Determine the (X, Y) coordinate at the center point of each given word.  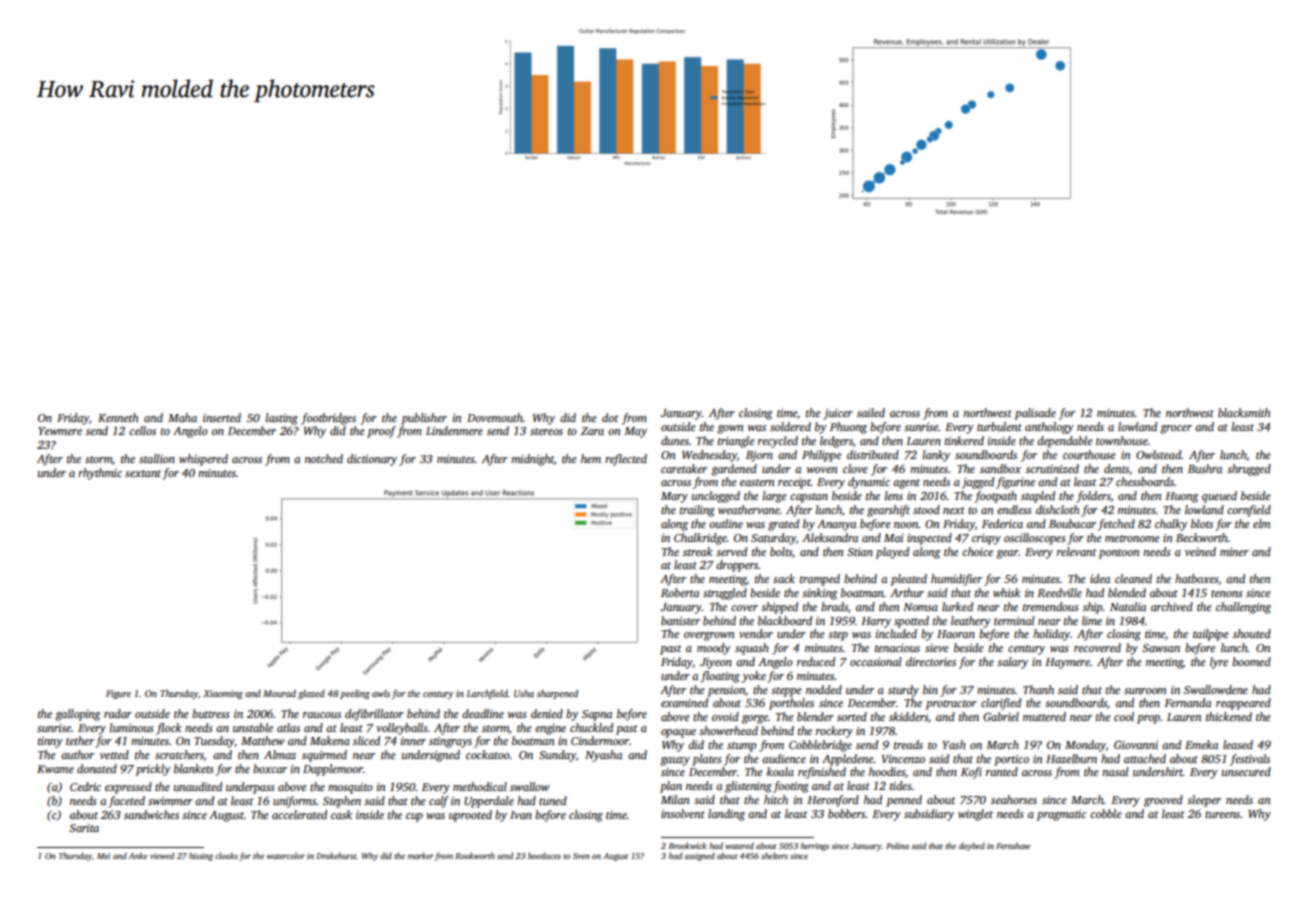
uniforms (294, 802)
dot (610, 417)
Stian (860, 552)
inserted (222, 417)
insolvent (683, 813)
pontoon (1119, 554)
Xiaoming (223, 694)
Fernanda (1187, 702)
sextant (143, 473)
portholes (791, 704)
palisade (1035, 414)
